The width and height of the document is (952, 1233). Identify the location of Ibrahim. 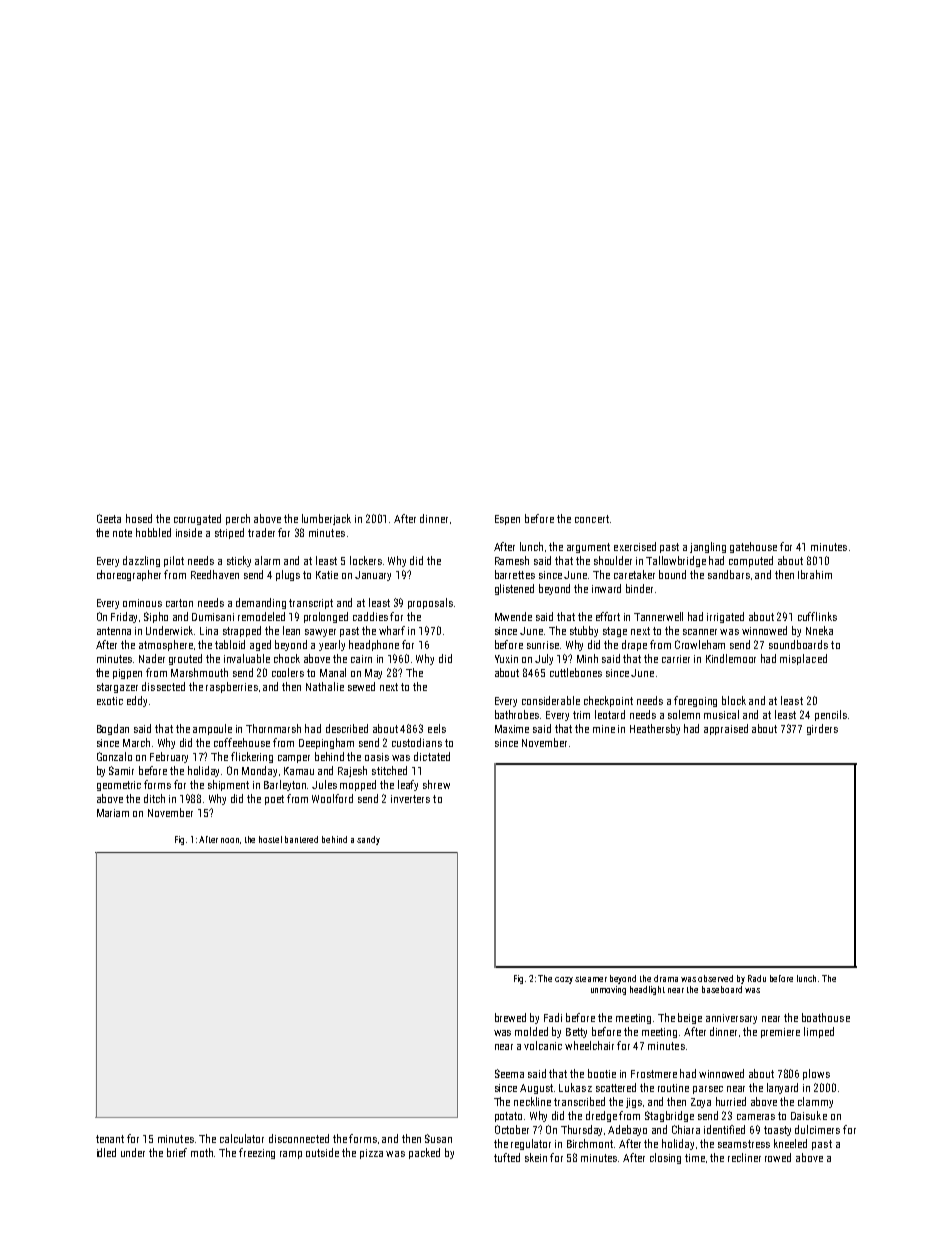
(815, 574).
